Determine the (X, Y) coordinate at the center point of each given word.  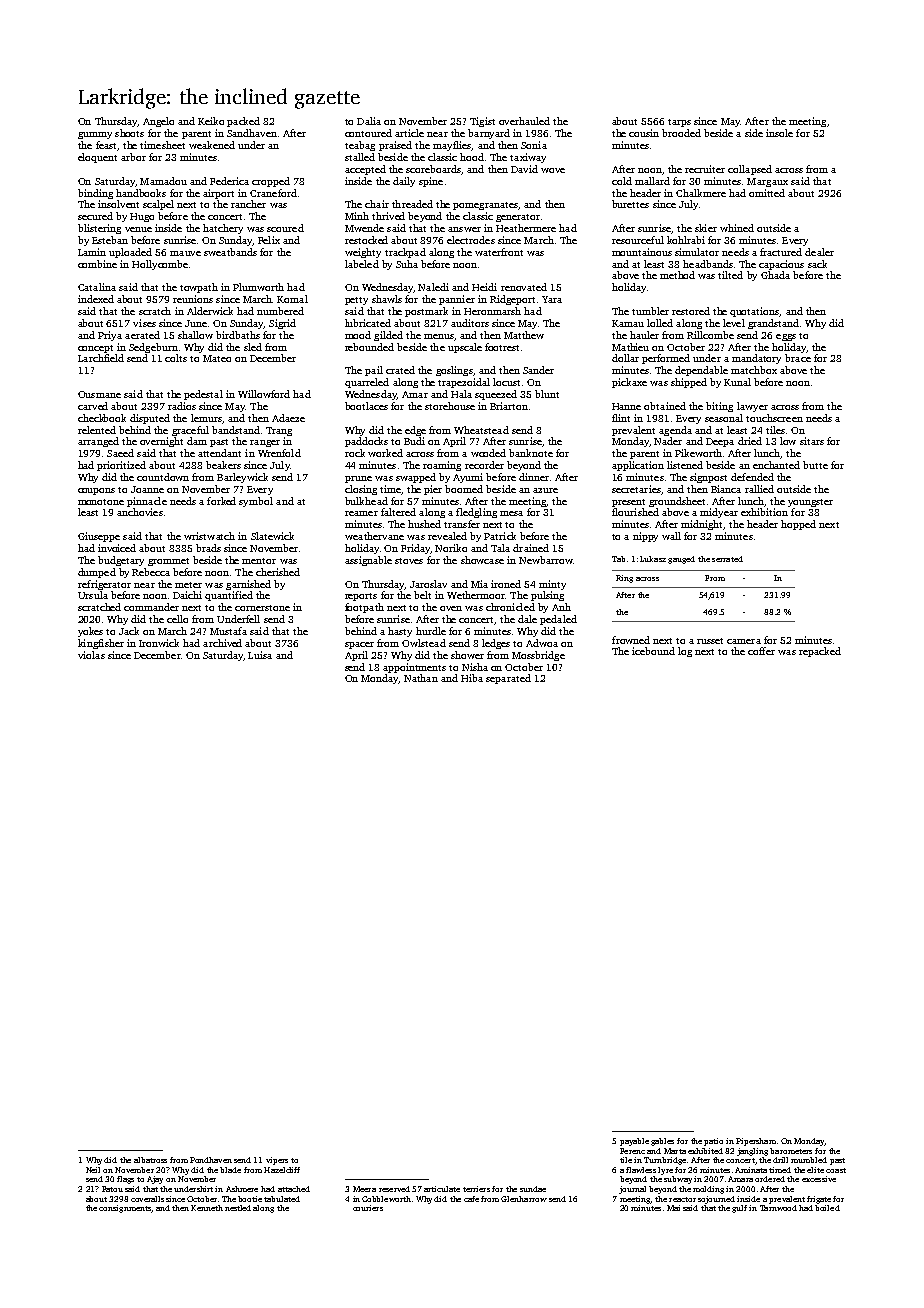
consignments (125, 1209)
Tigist (482, 122)
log (685, 652)
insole (779, 133)
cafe (471, 1199)
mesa (511, 513)
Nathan (421, 678)
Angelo (158, 122)
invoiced (117, 548)
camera (744, 641)
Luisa (260, 655)
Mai (673, 1208)
